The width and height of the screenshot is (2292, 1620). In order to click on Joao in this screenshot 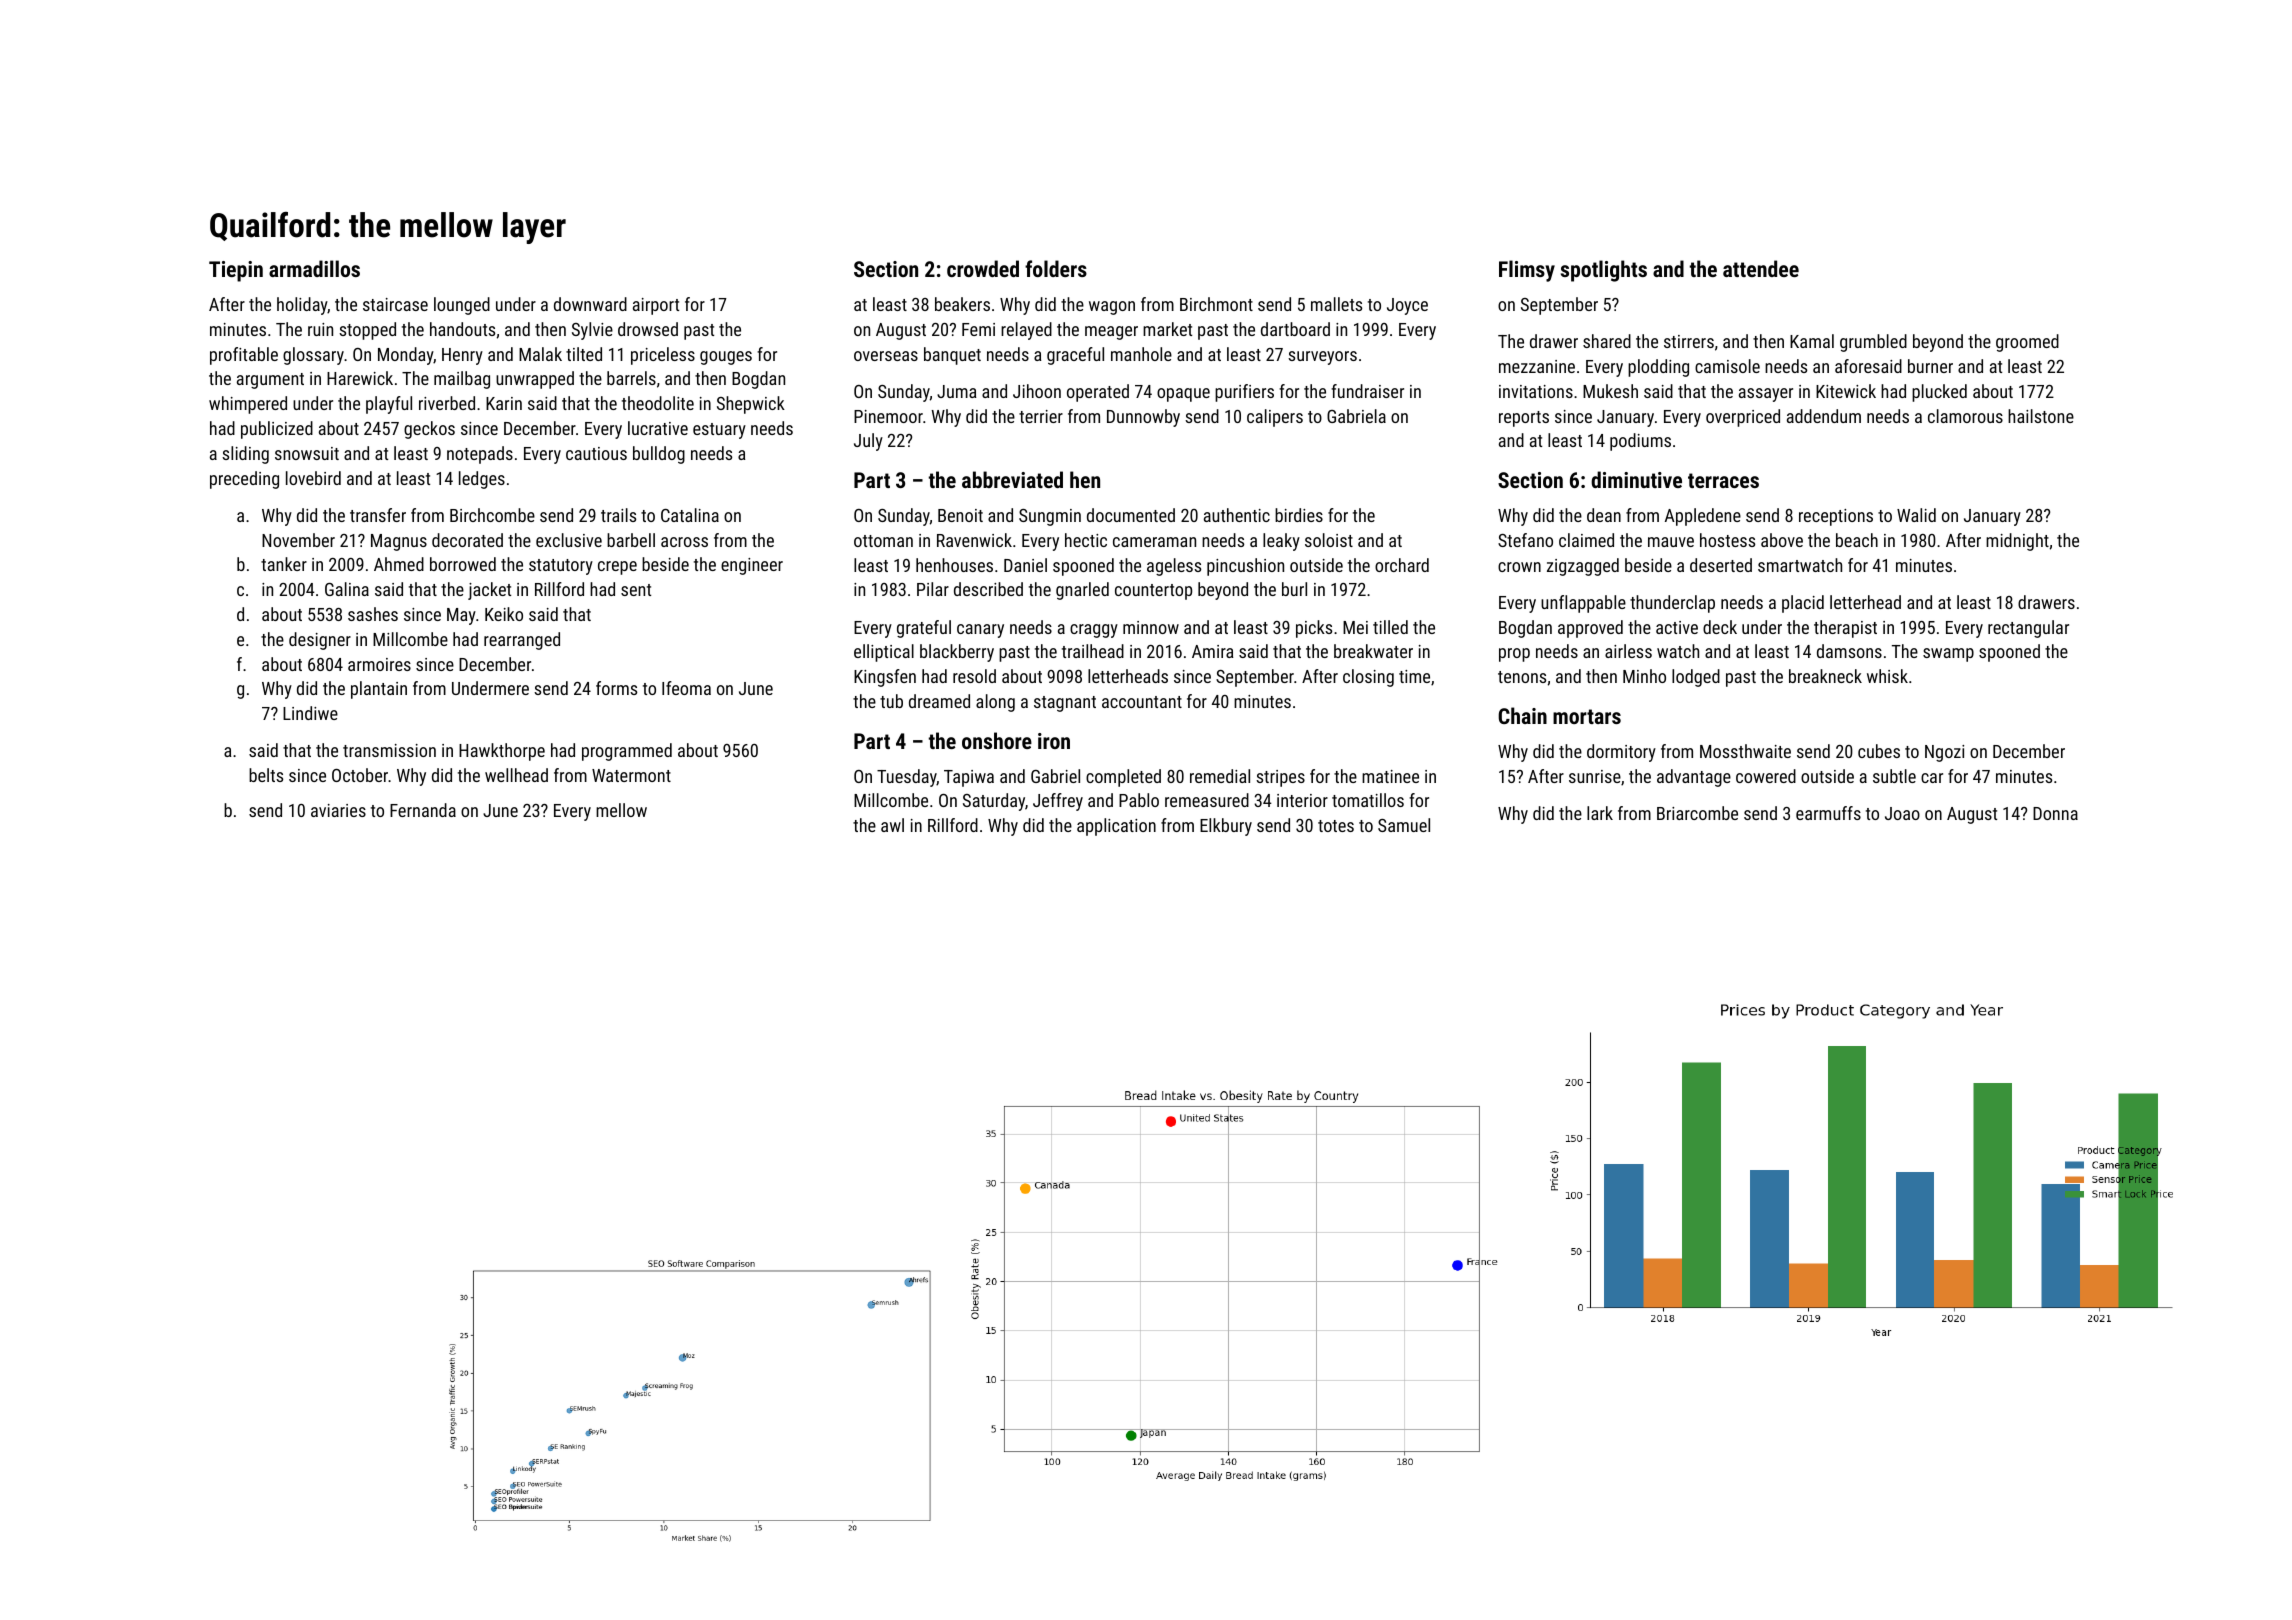, I will do `click(1902, 813)`.
